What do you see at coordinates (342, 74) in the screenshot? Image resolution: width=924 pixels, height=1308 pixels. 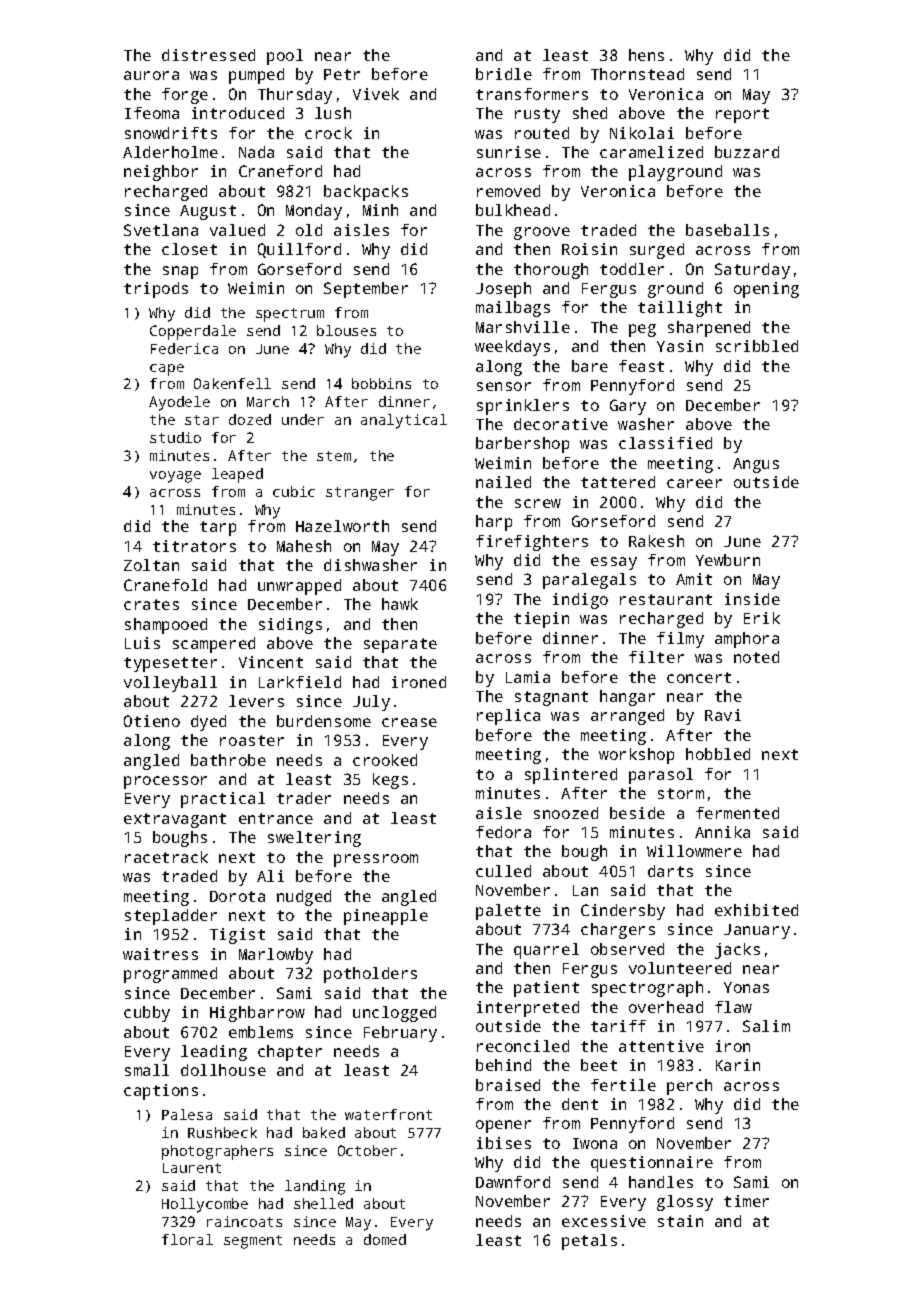 I see `Petr` at bounding box center [342, 74].
